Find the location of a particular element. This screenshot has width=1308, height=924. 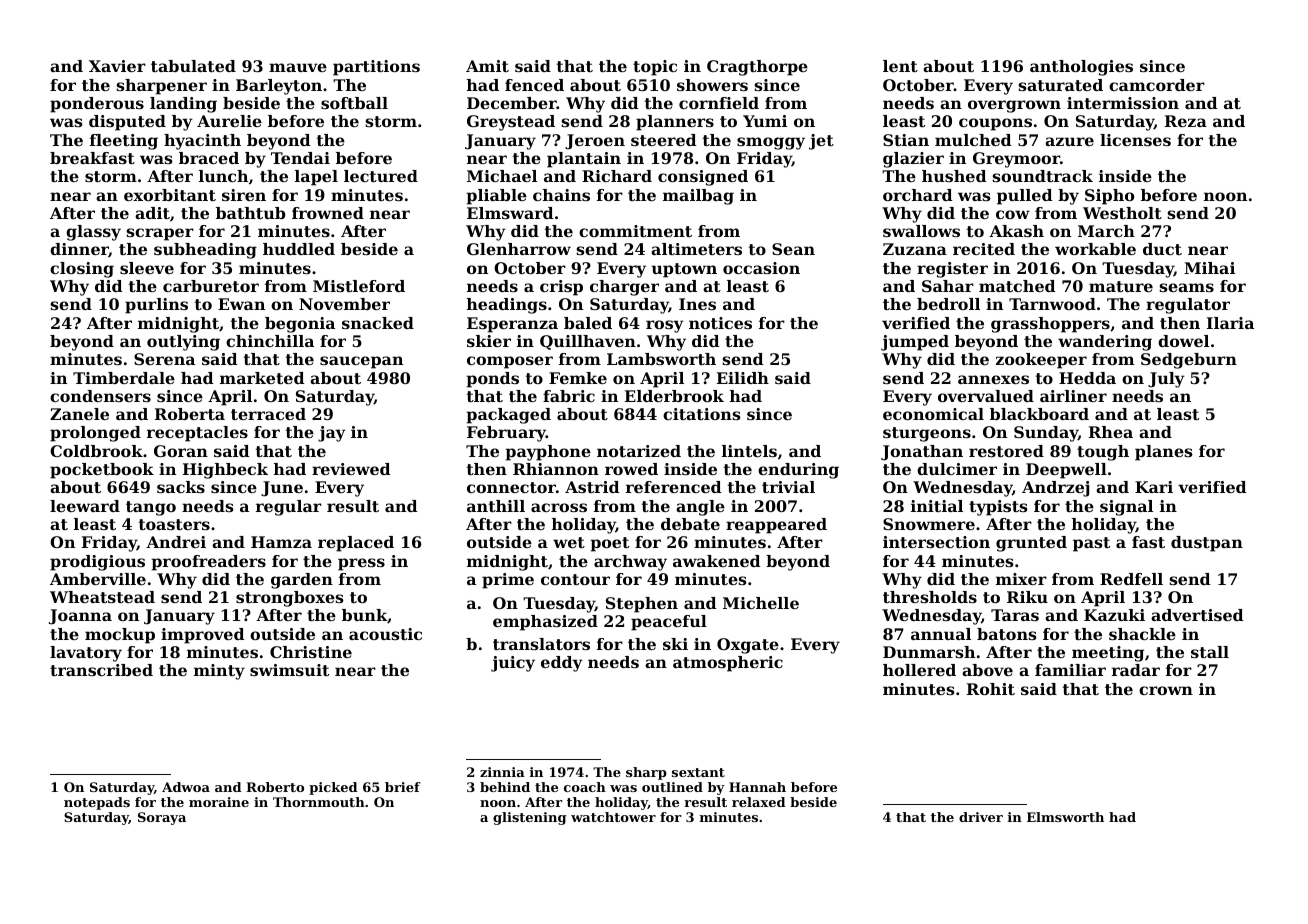

Elmsworth is located at coordinates (1065, 817).
